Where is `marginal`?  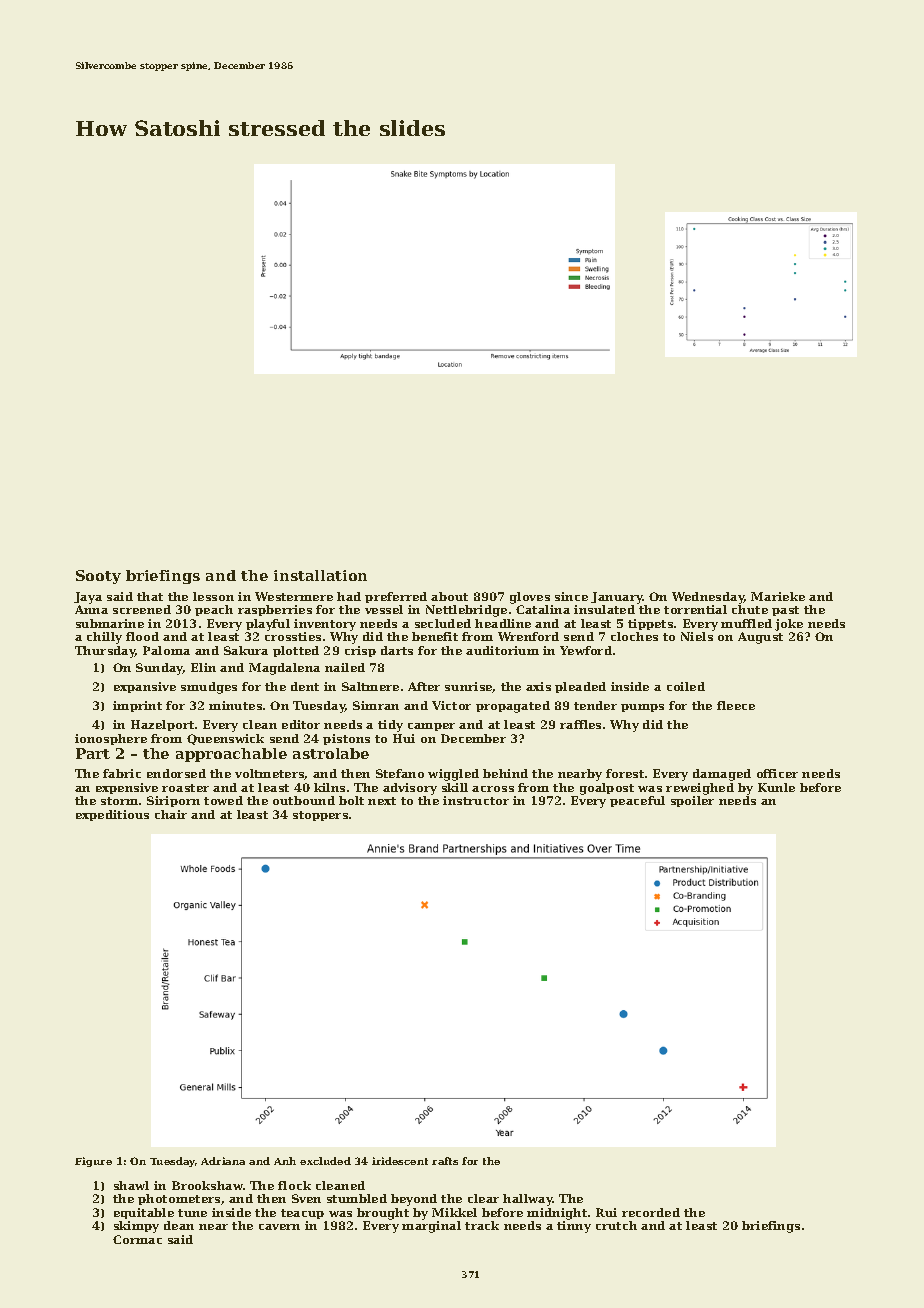 marginal is located at coordinates (431, 1227).
